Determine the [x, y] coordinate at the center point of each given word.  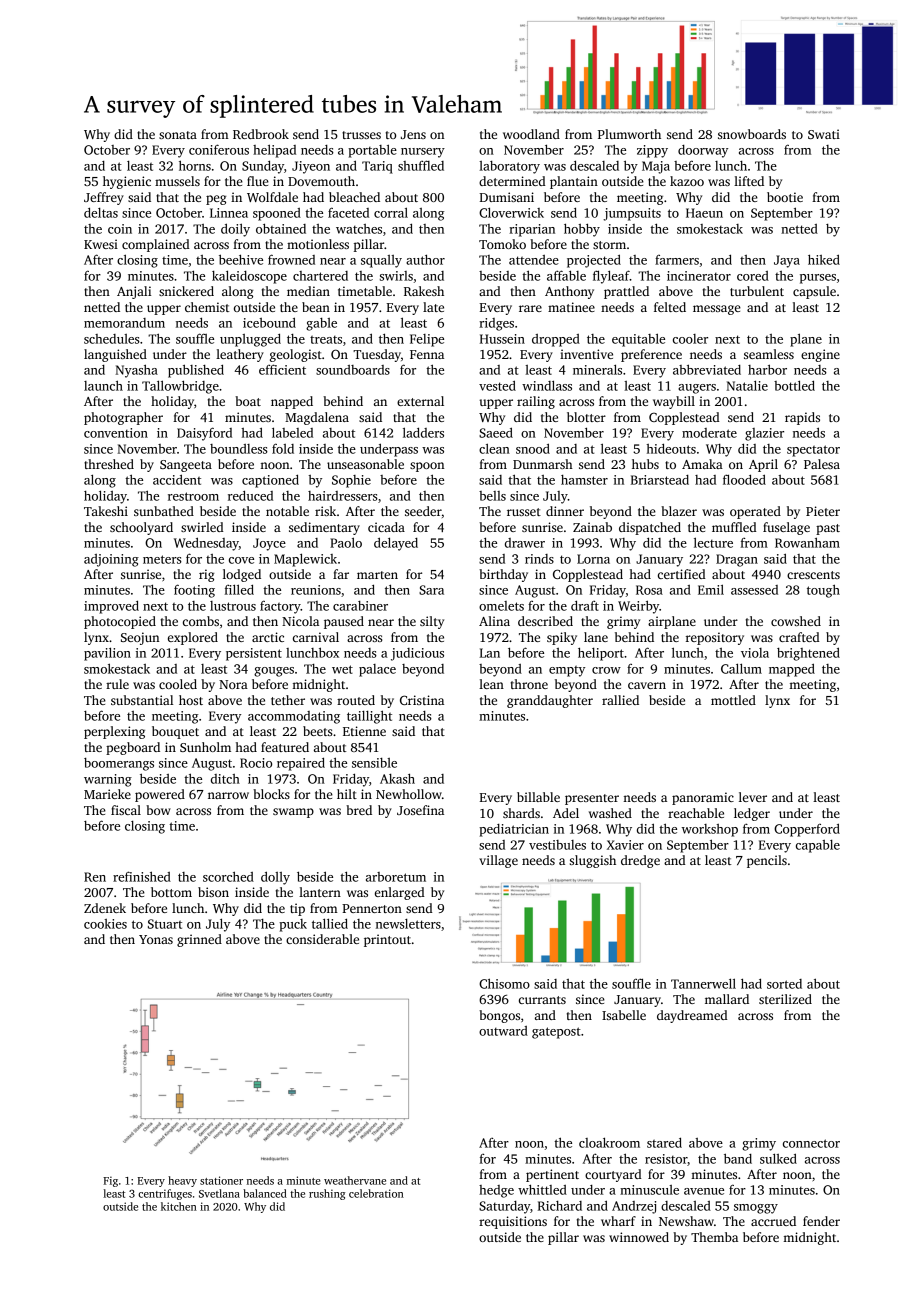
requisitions [513, 1222]
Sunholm [205, 747]
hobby [582, 230]
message [717, 310]
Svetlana [219, 1193]
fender [821, 1221]
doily [235, 230]
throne [529, 684]
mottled [733, 700]
